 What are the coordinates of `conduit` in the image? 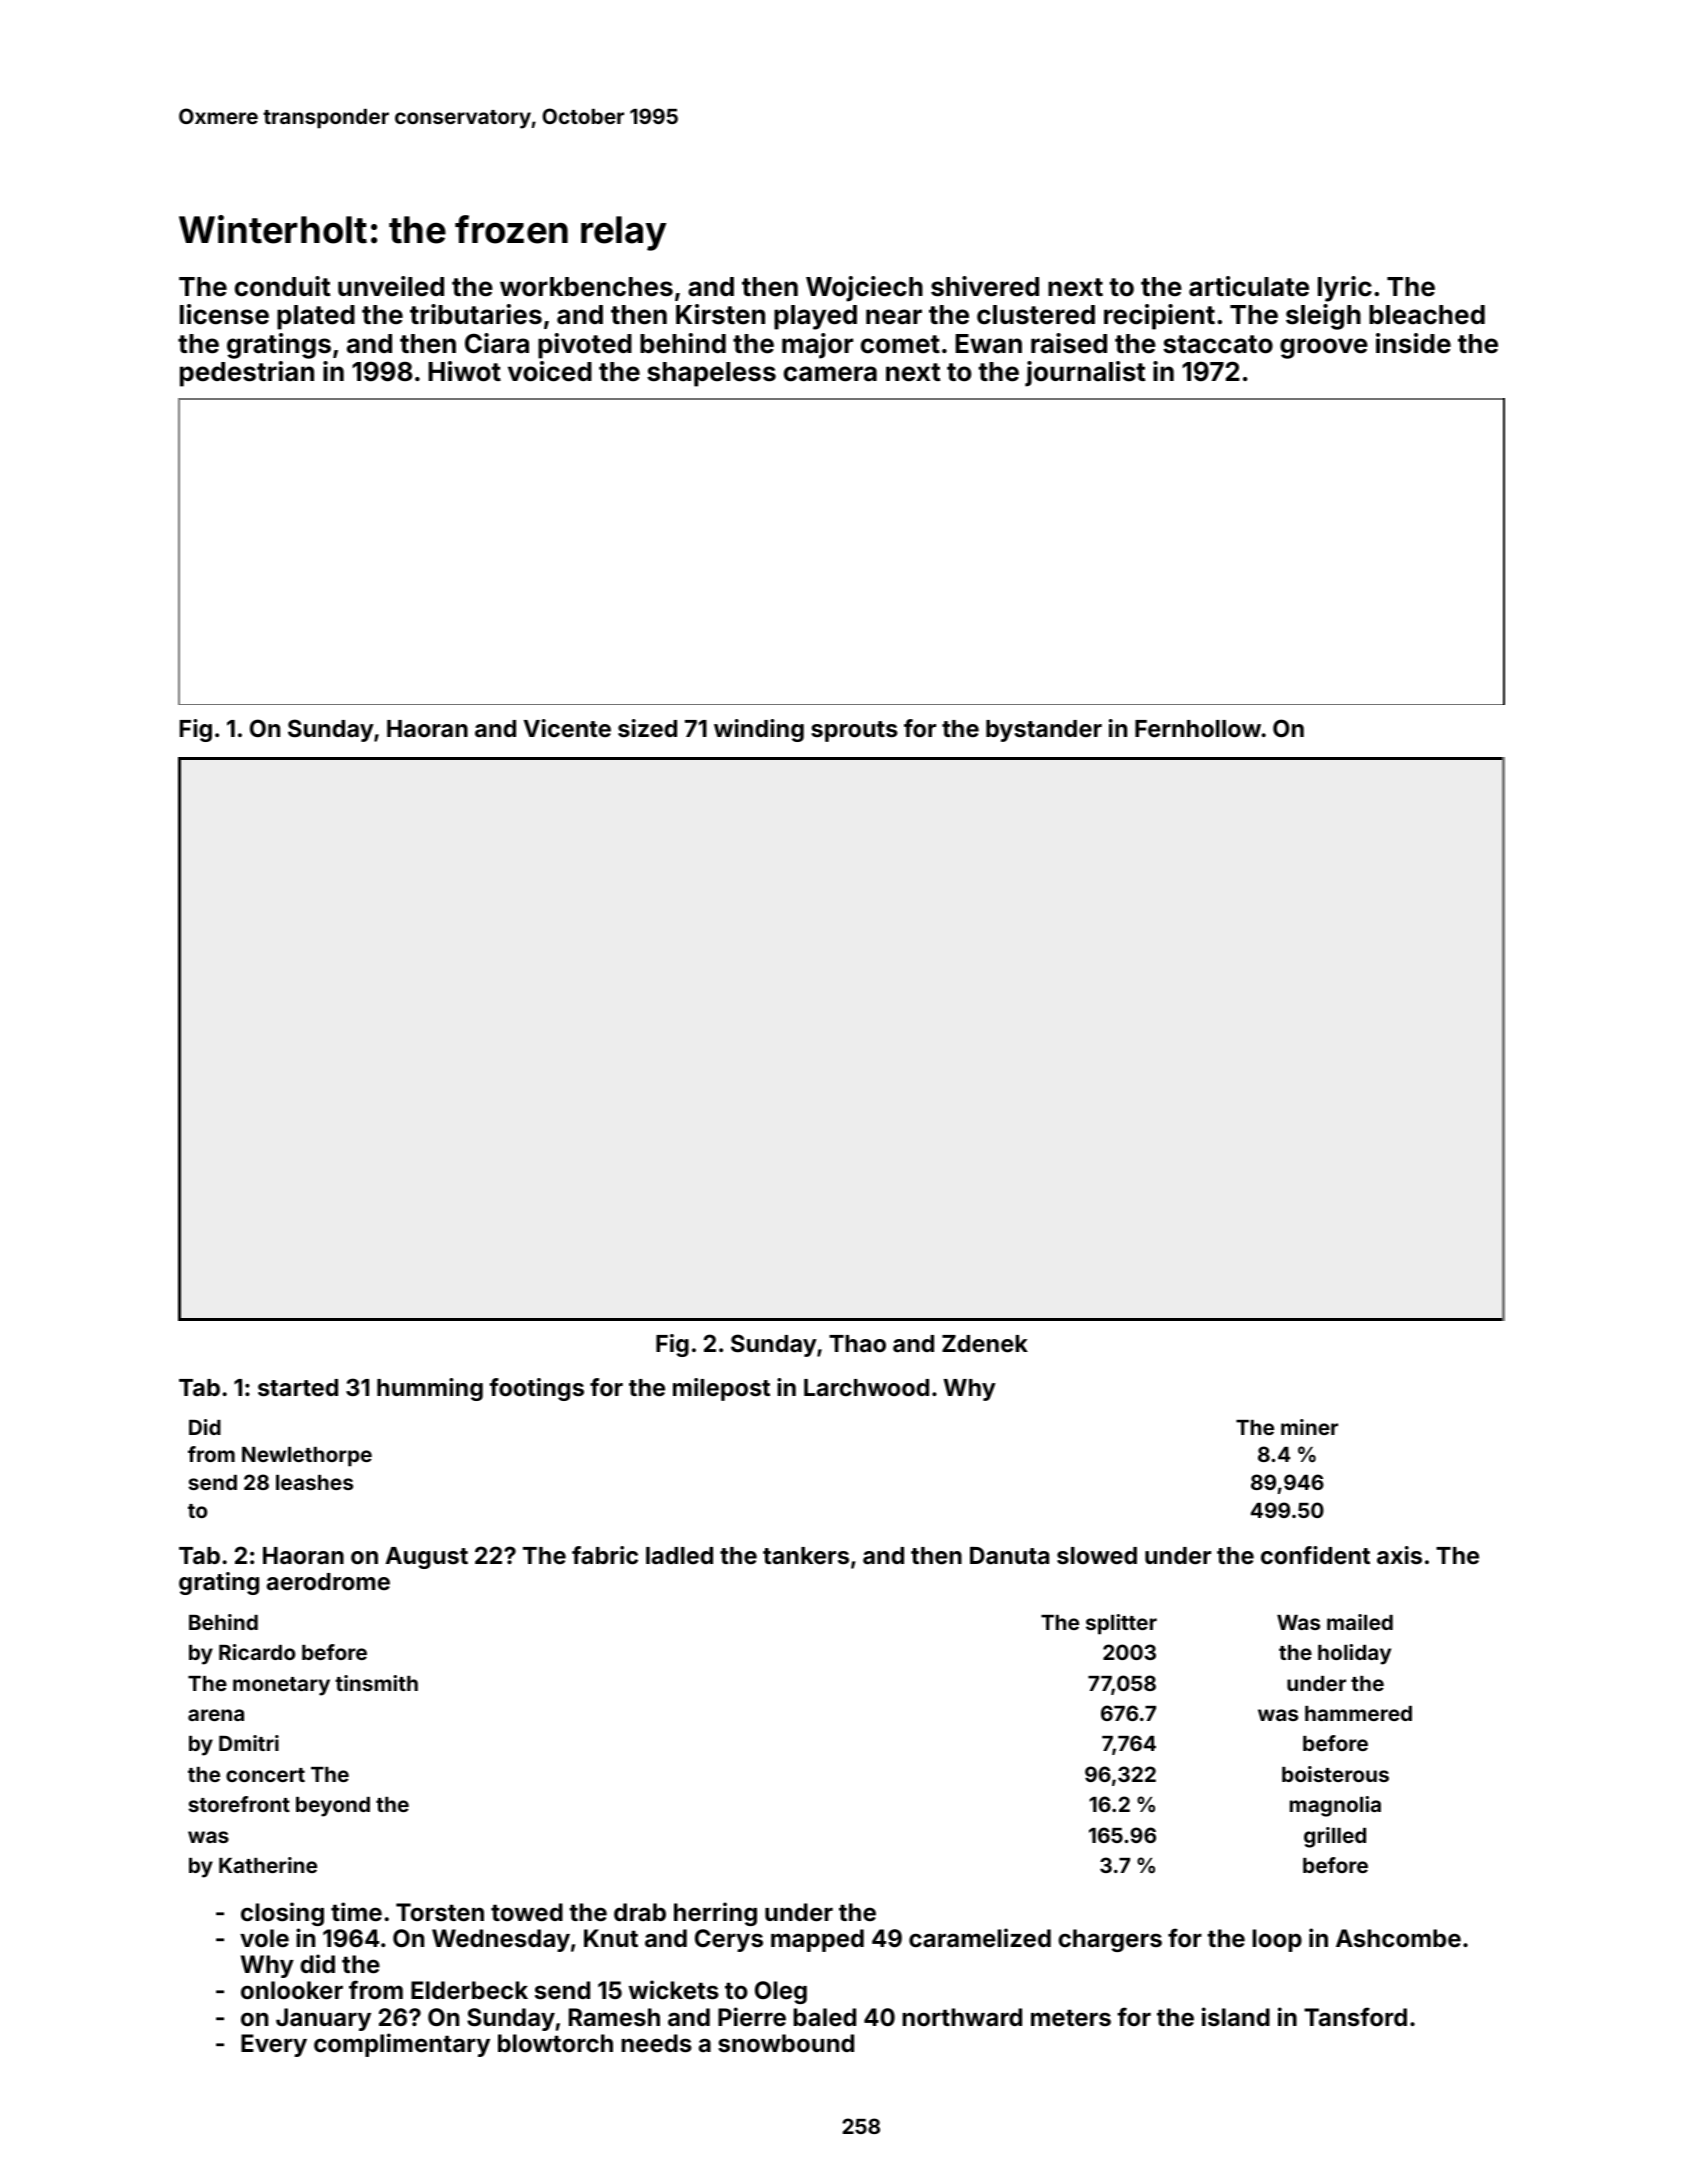 It's located at (283, 286).
